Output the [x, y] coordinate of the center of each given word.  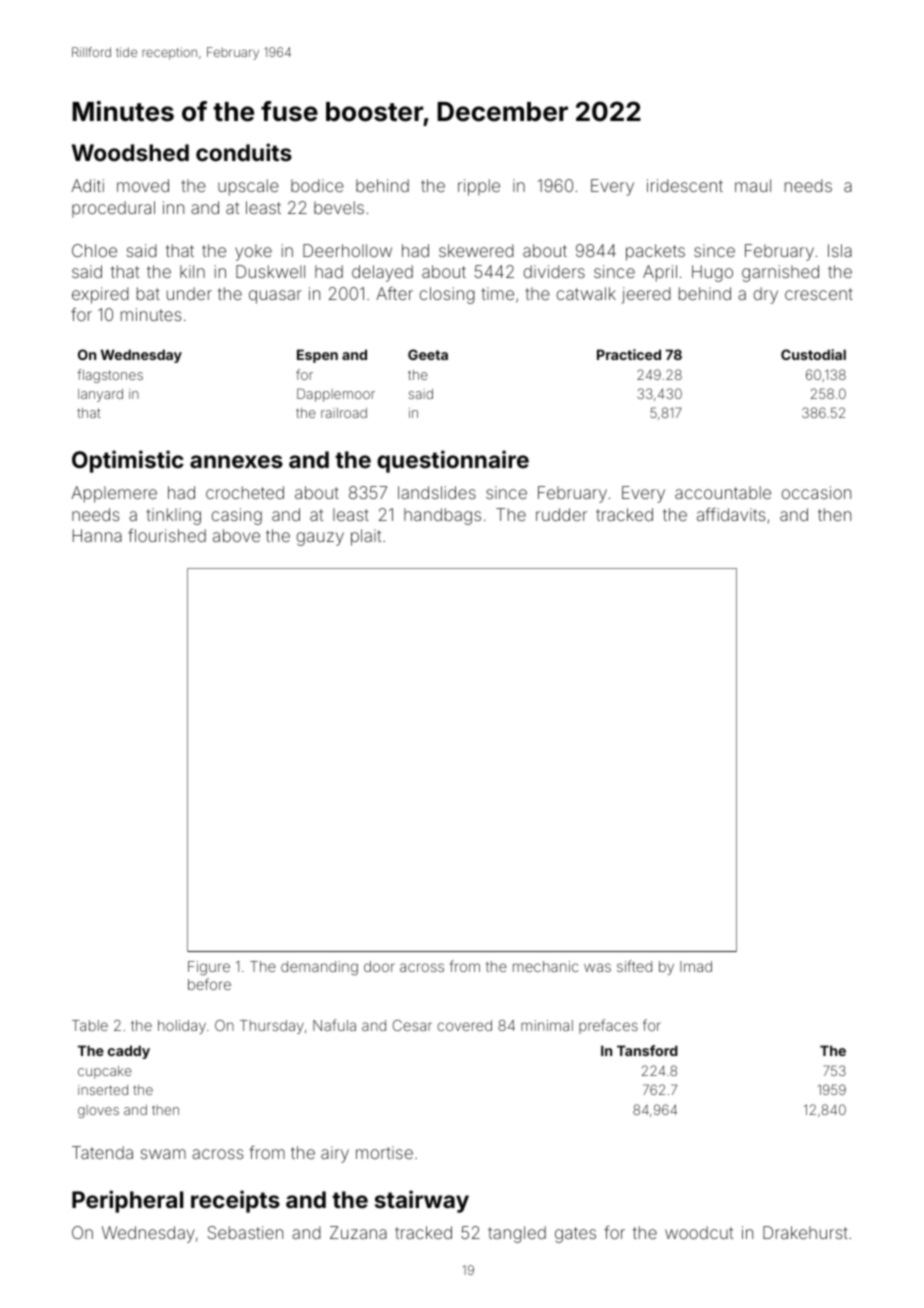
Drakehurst [805, 1232]
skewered [476, 250]
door [379, 966]
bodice [317, 185]
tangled [517, 1234]
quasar [275, 297]
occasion [816, 492]
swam [163, 1154]
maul [753, 185]
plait [366, 537]
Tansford [647, 1050]
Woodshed [130, 152]
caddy [129, 1052]
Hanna [97, 535]
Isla [840, 250]
